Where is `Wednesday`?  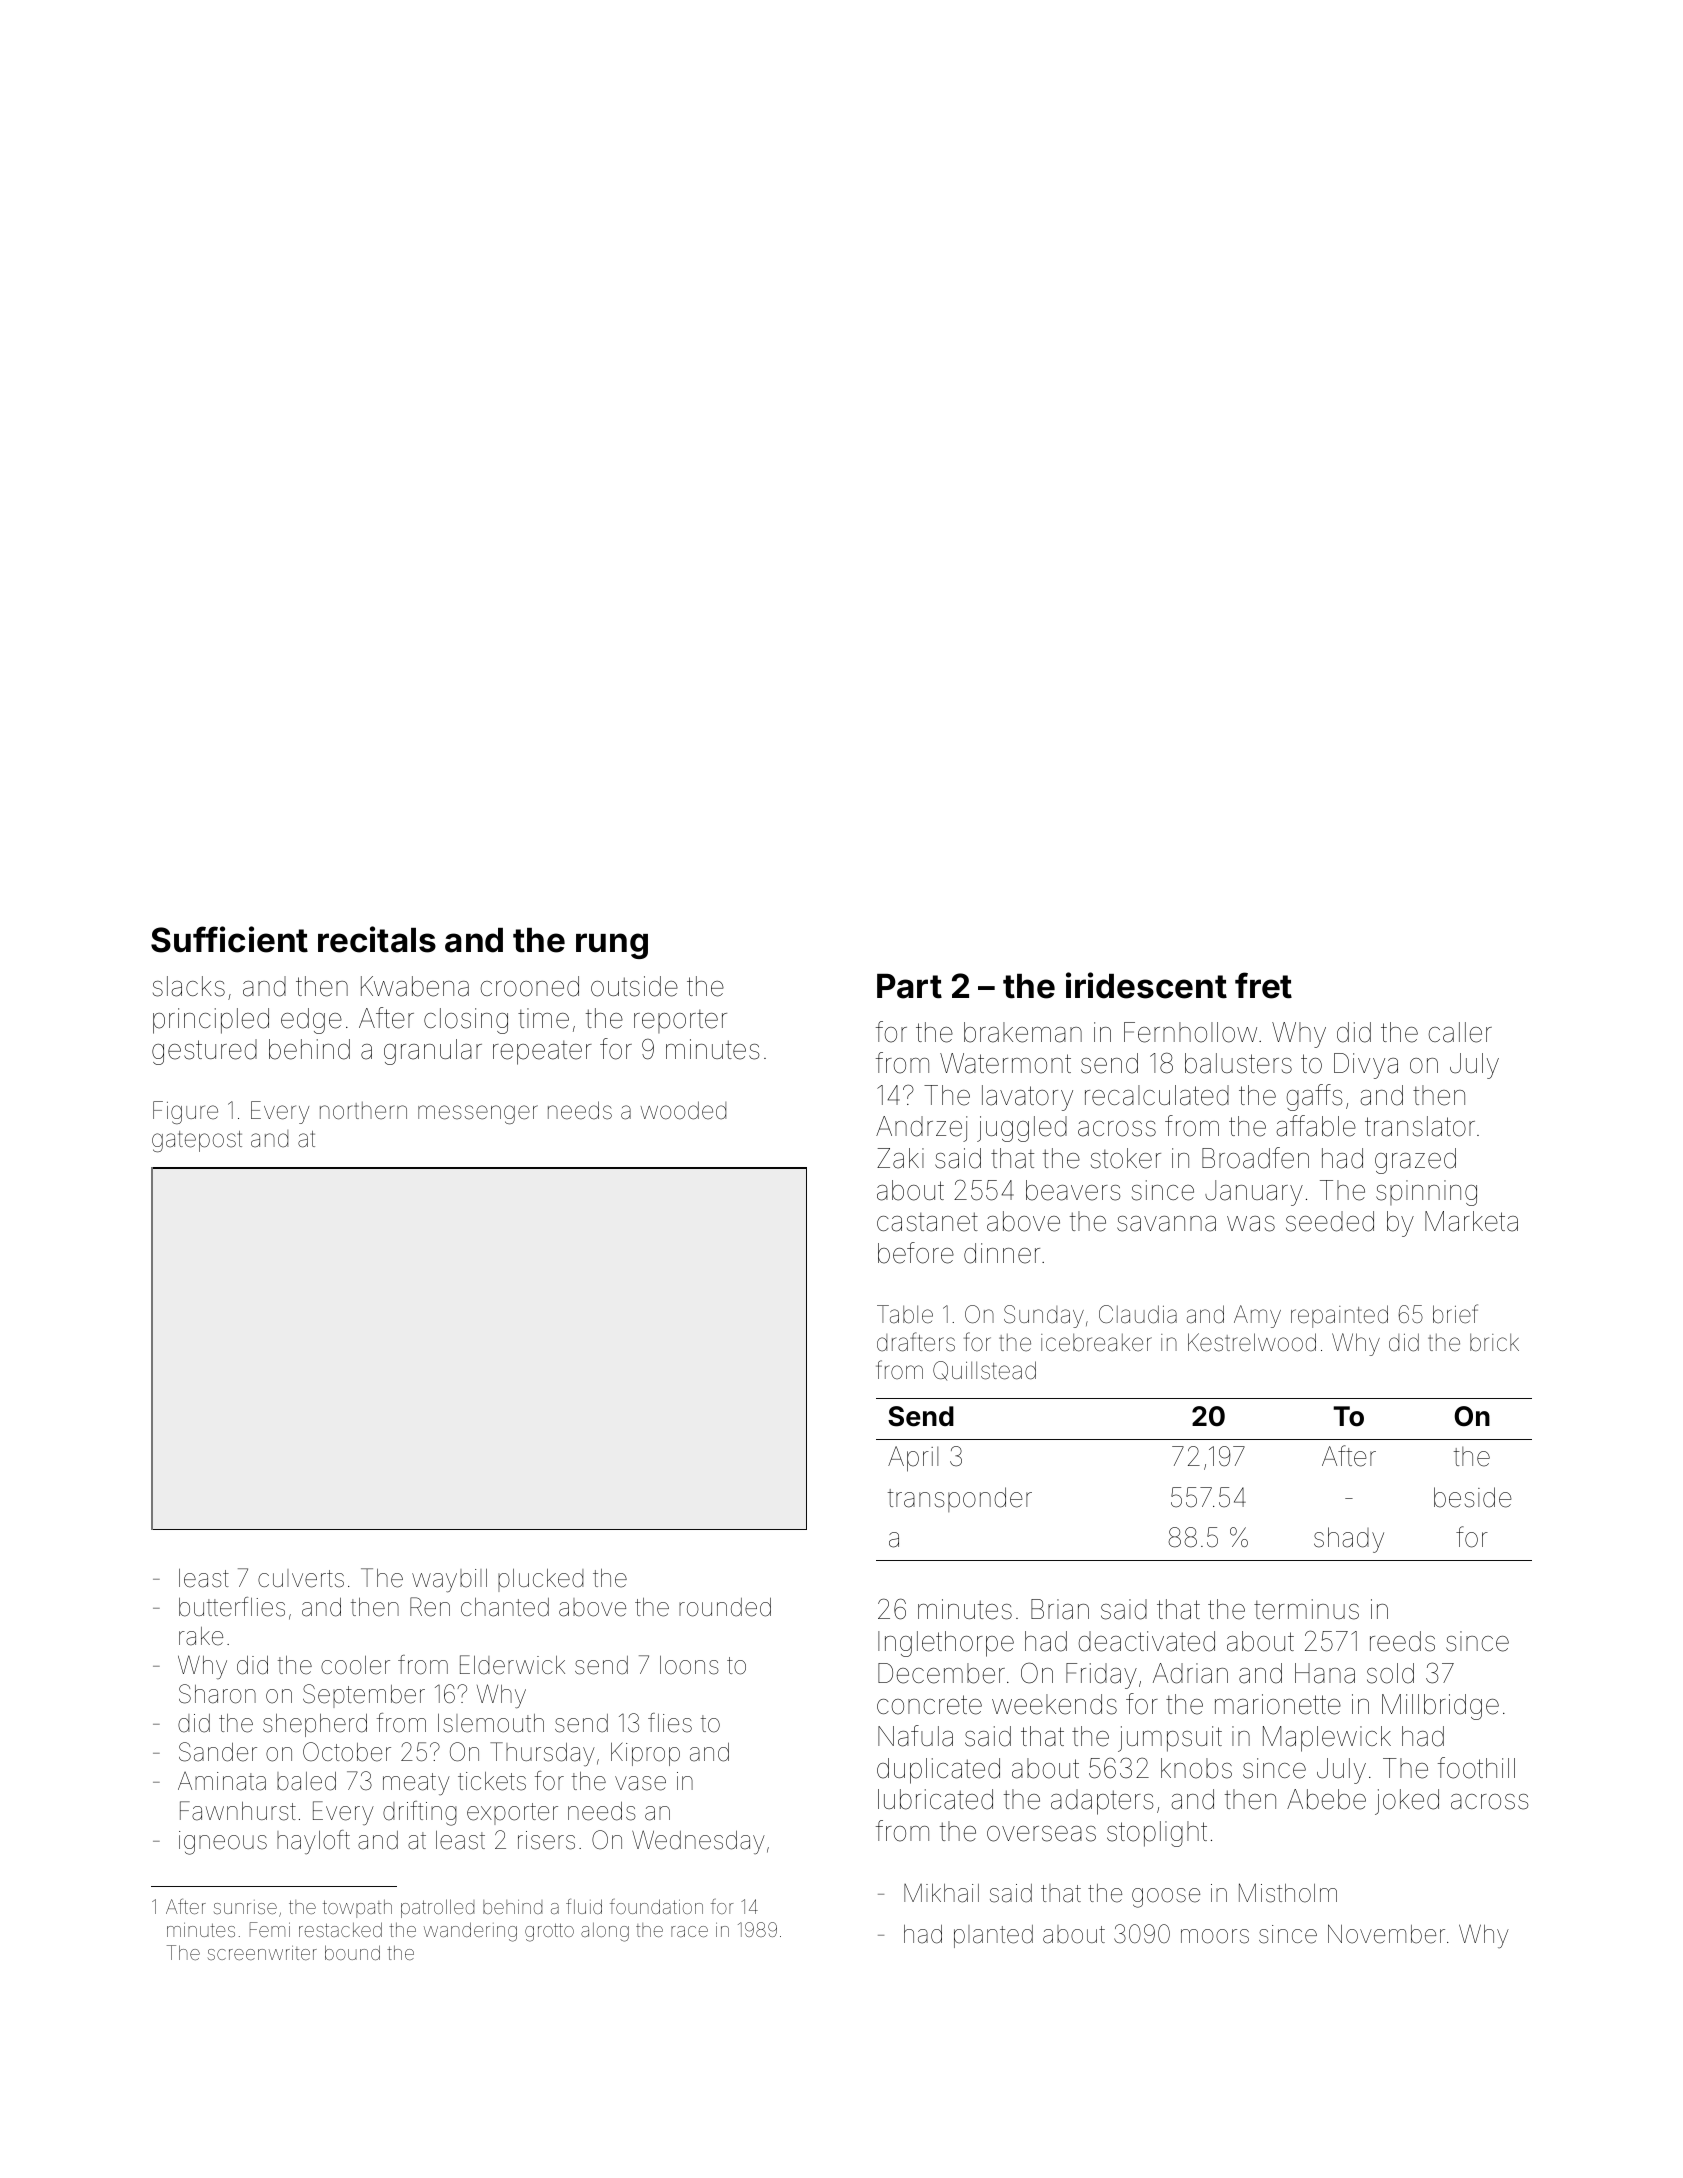
Wednesday is located at coordinates (698, 1842).
